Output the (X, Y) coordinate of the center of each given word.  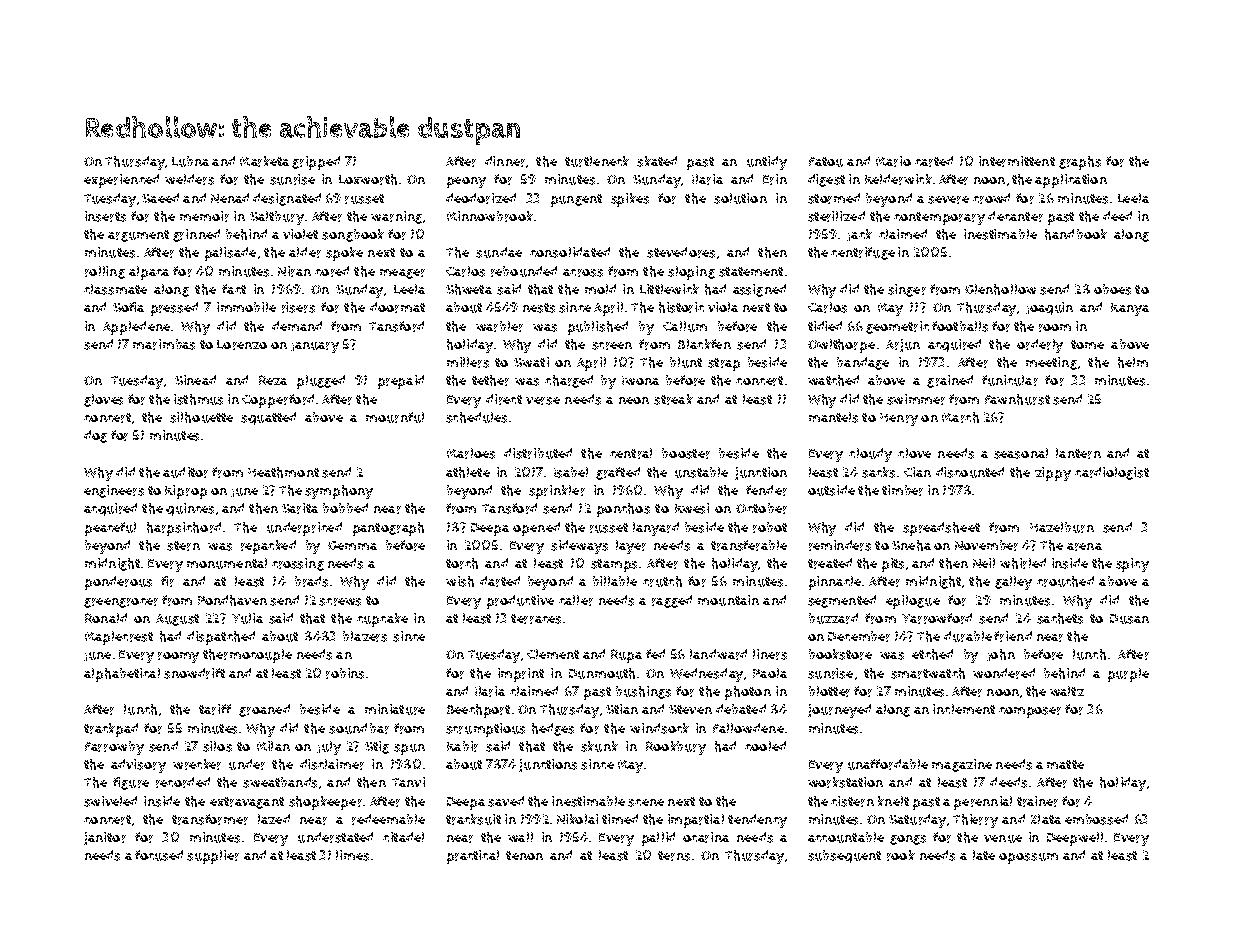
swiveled (110, 801)
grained (950, 381)
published (598, 328)
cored (332, 271)
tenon (524, 855)
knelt (893, 801)
